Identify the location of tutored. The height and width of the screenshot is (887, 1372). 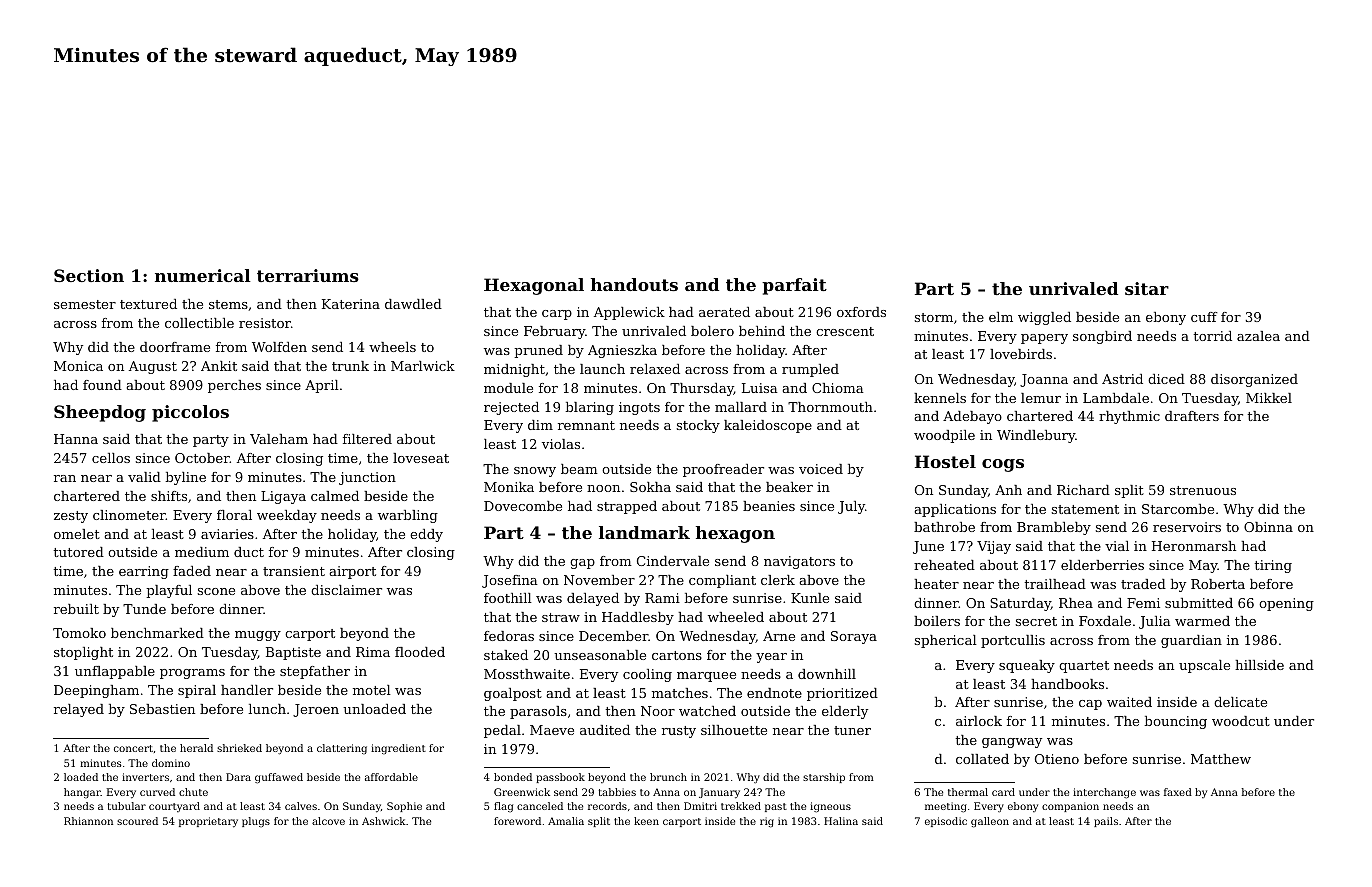
(78, 552).
